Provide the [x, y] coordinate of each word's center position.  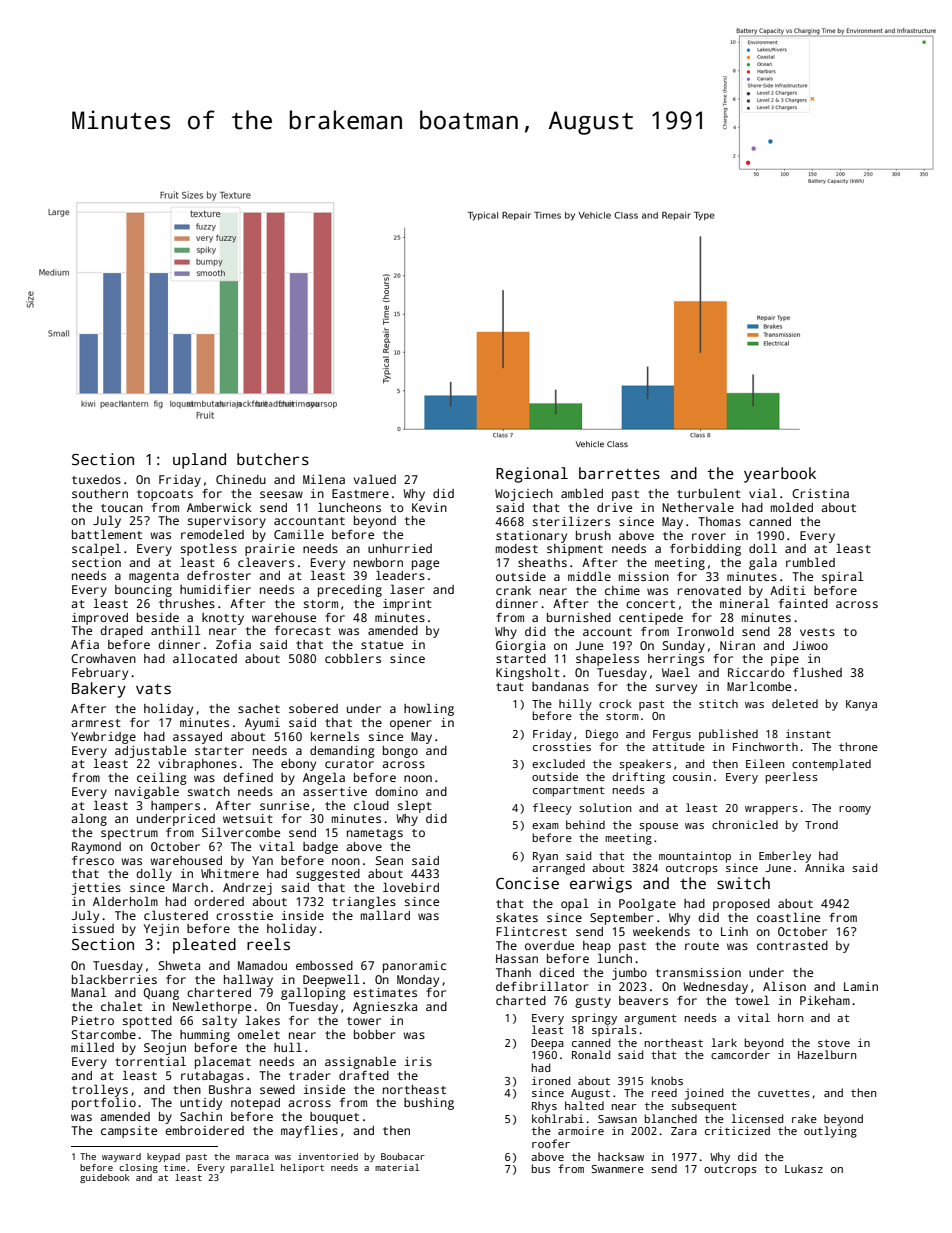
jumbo [629, 974]
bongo [400, 752]
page [425, 565]
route [702, 946]
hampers [175, 807]
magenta [154, 577]
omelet [259, 1034]
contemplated [831, 765]
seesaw [281, 494]
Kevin [429, 507]
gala [763, 563]
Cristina [820, 493]
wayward [121, 1157]
